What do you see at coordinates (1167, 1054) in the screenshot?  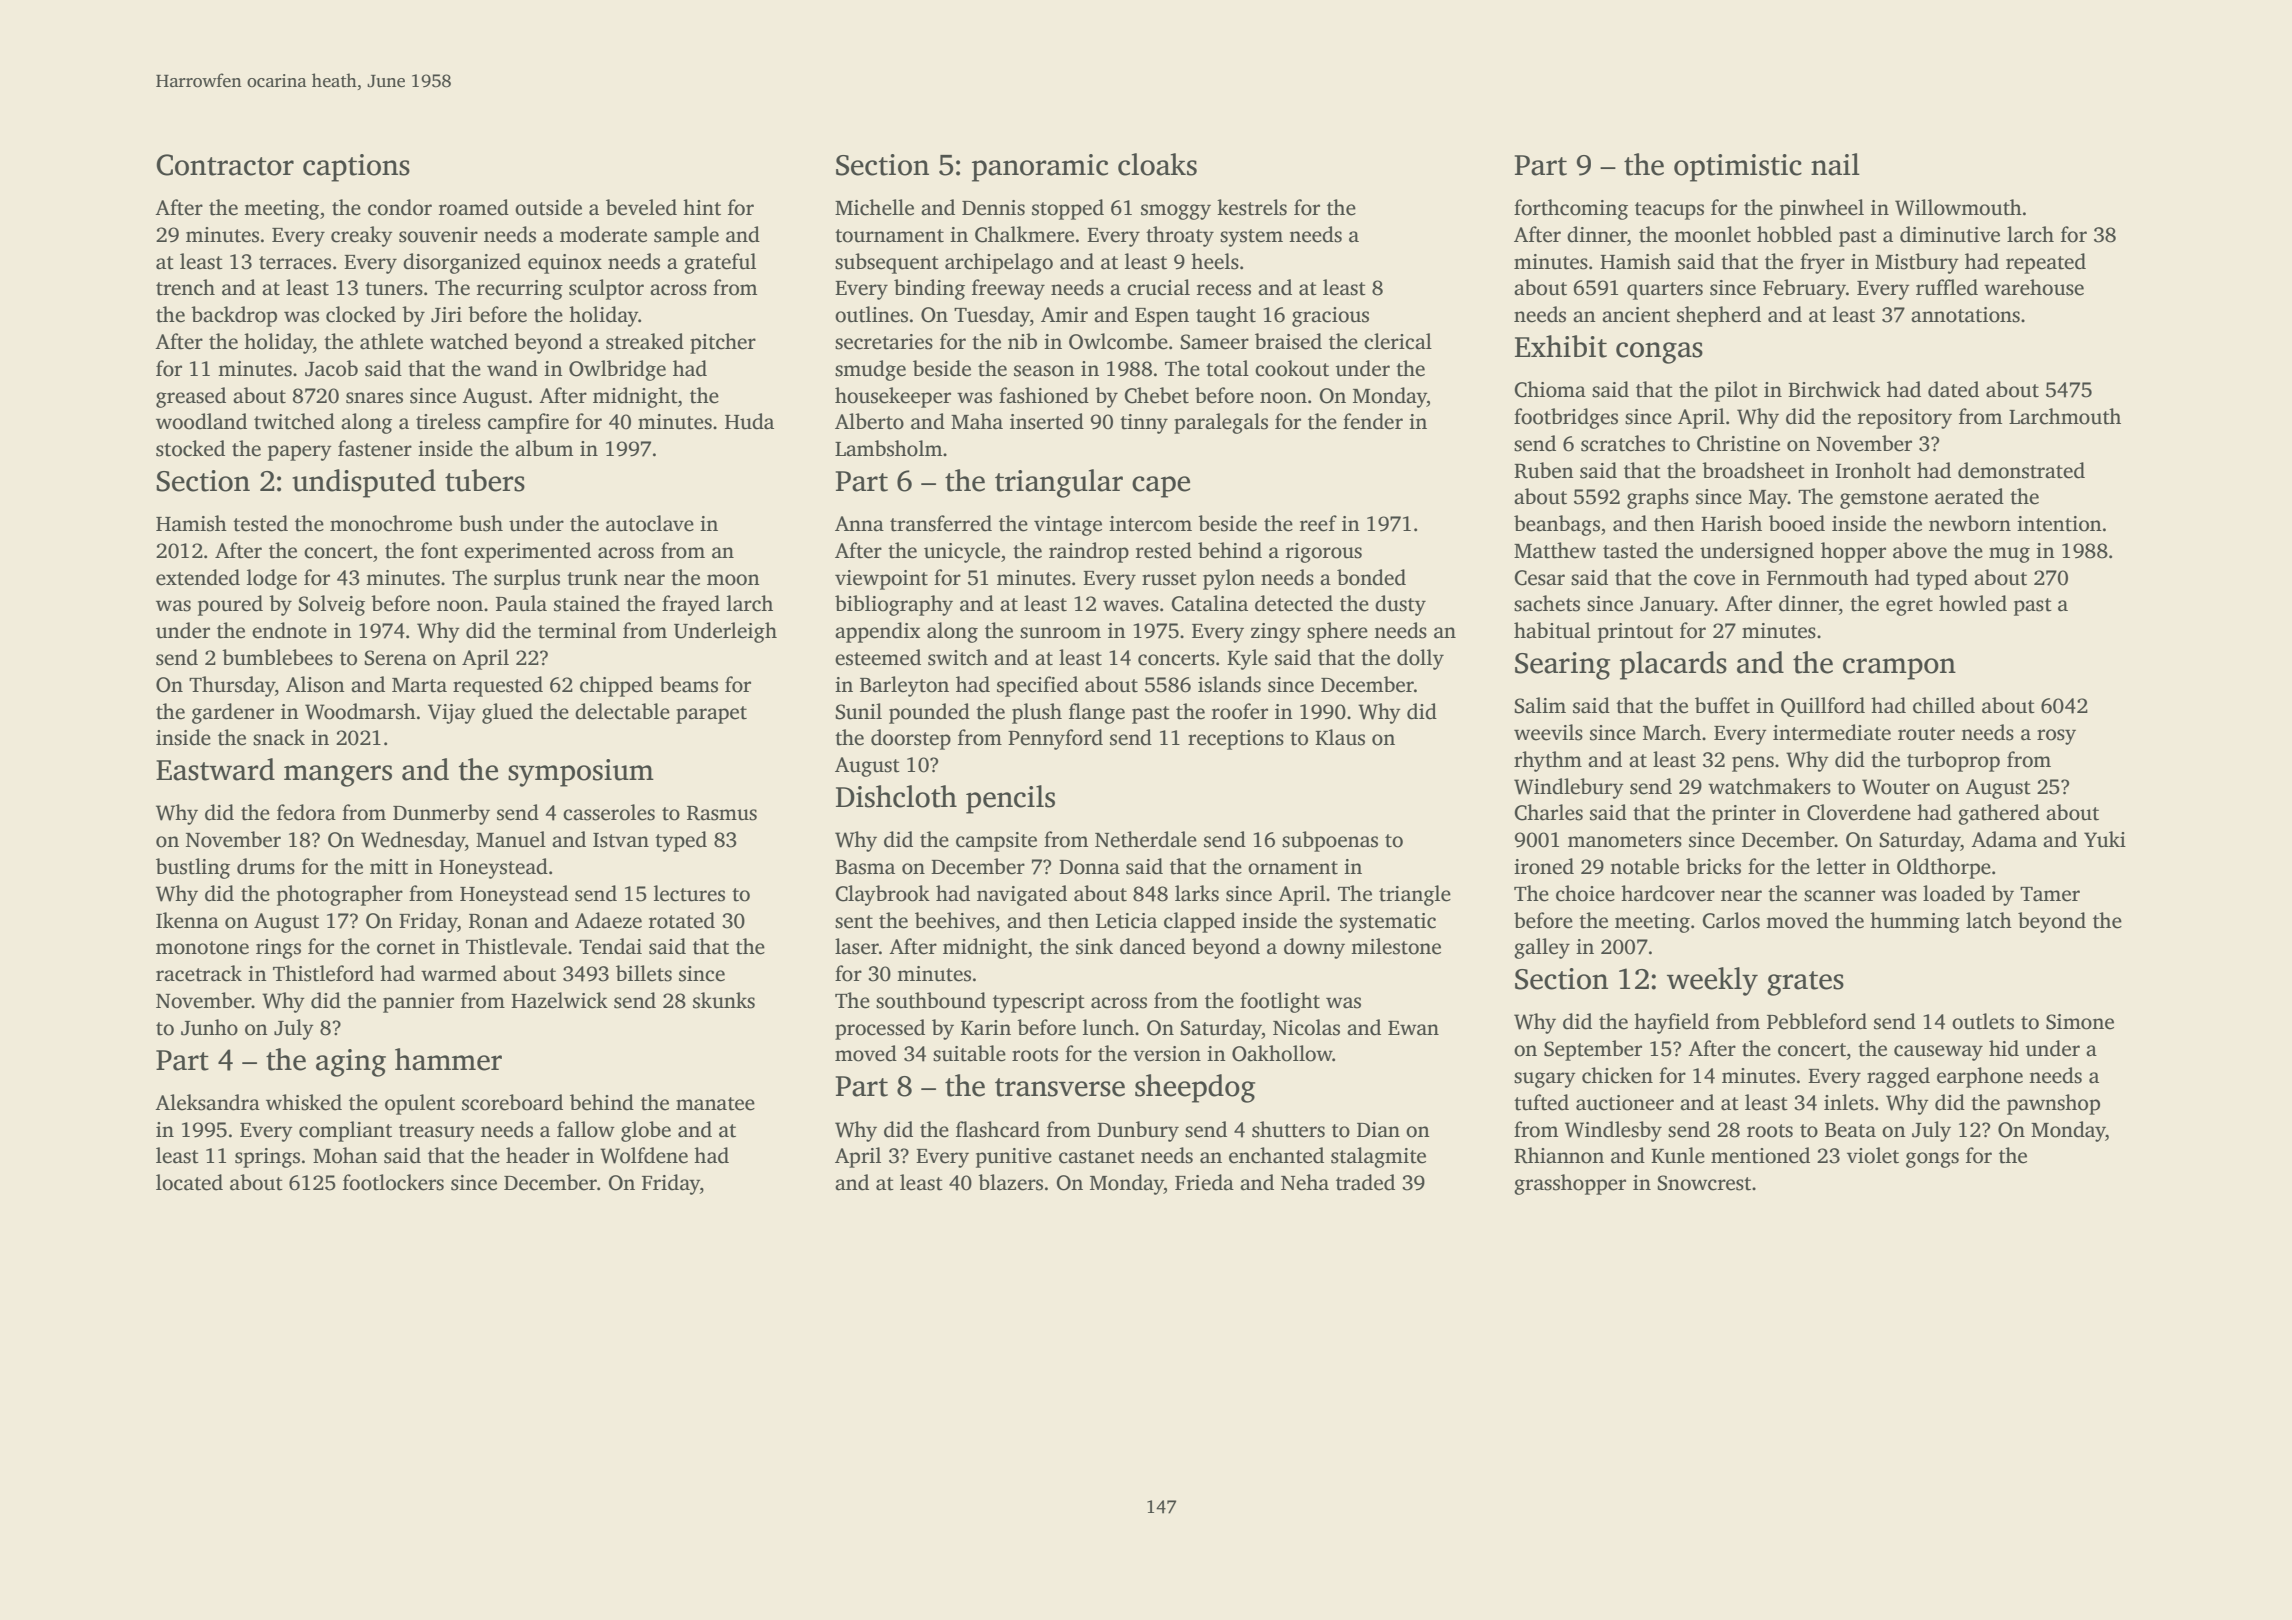 I see `version` at bounding box center [1167, 1054].
